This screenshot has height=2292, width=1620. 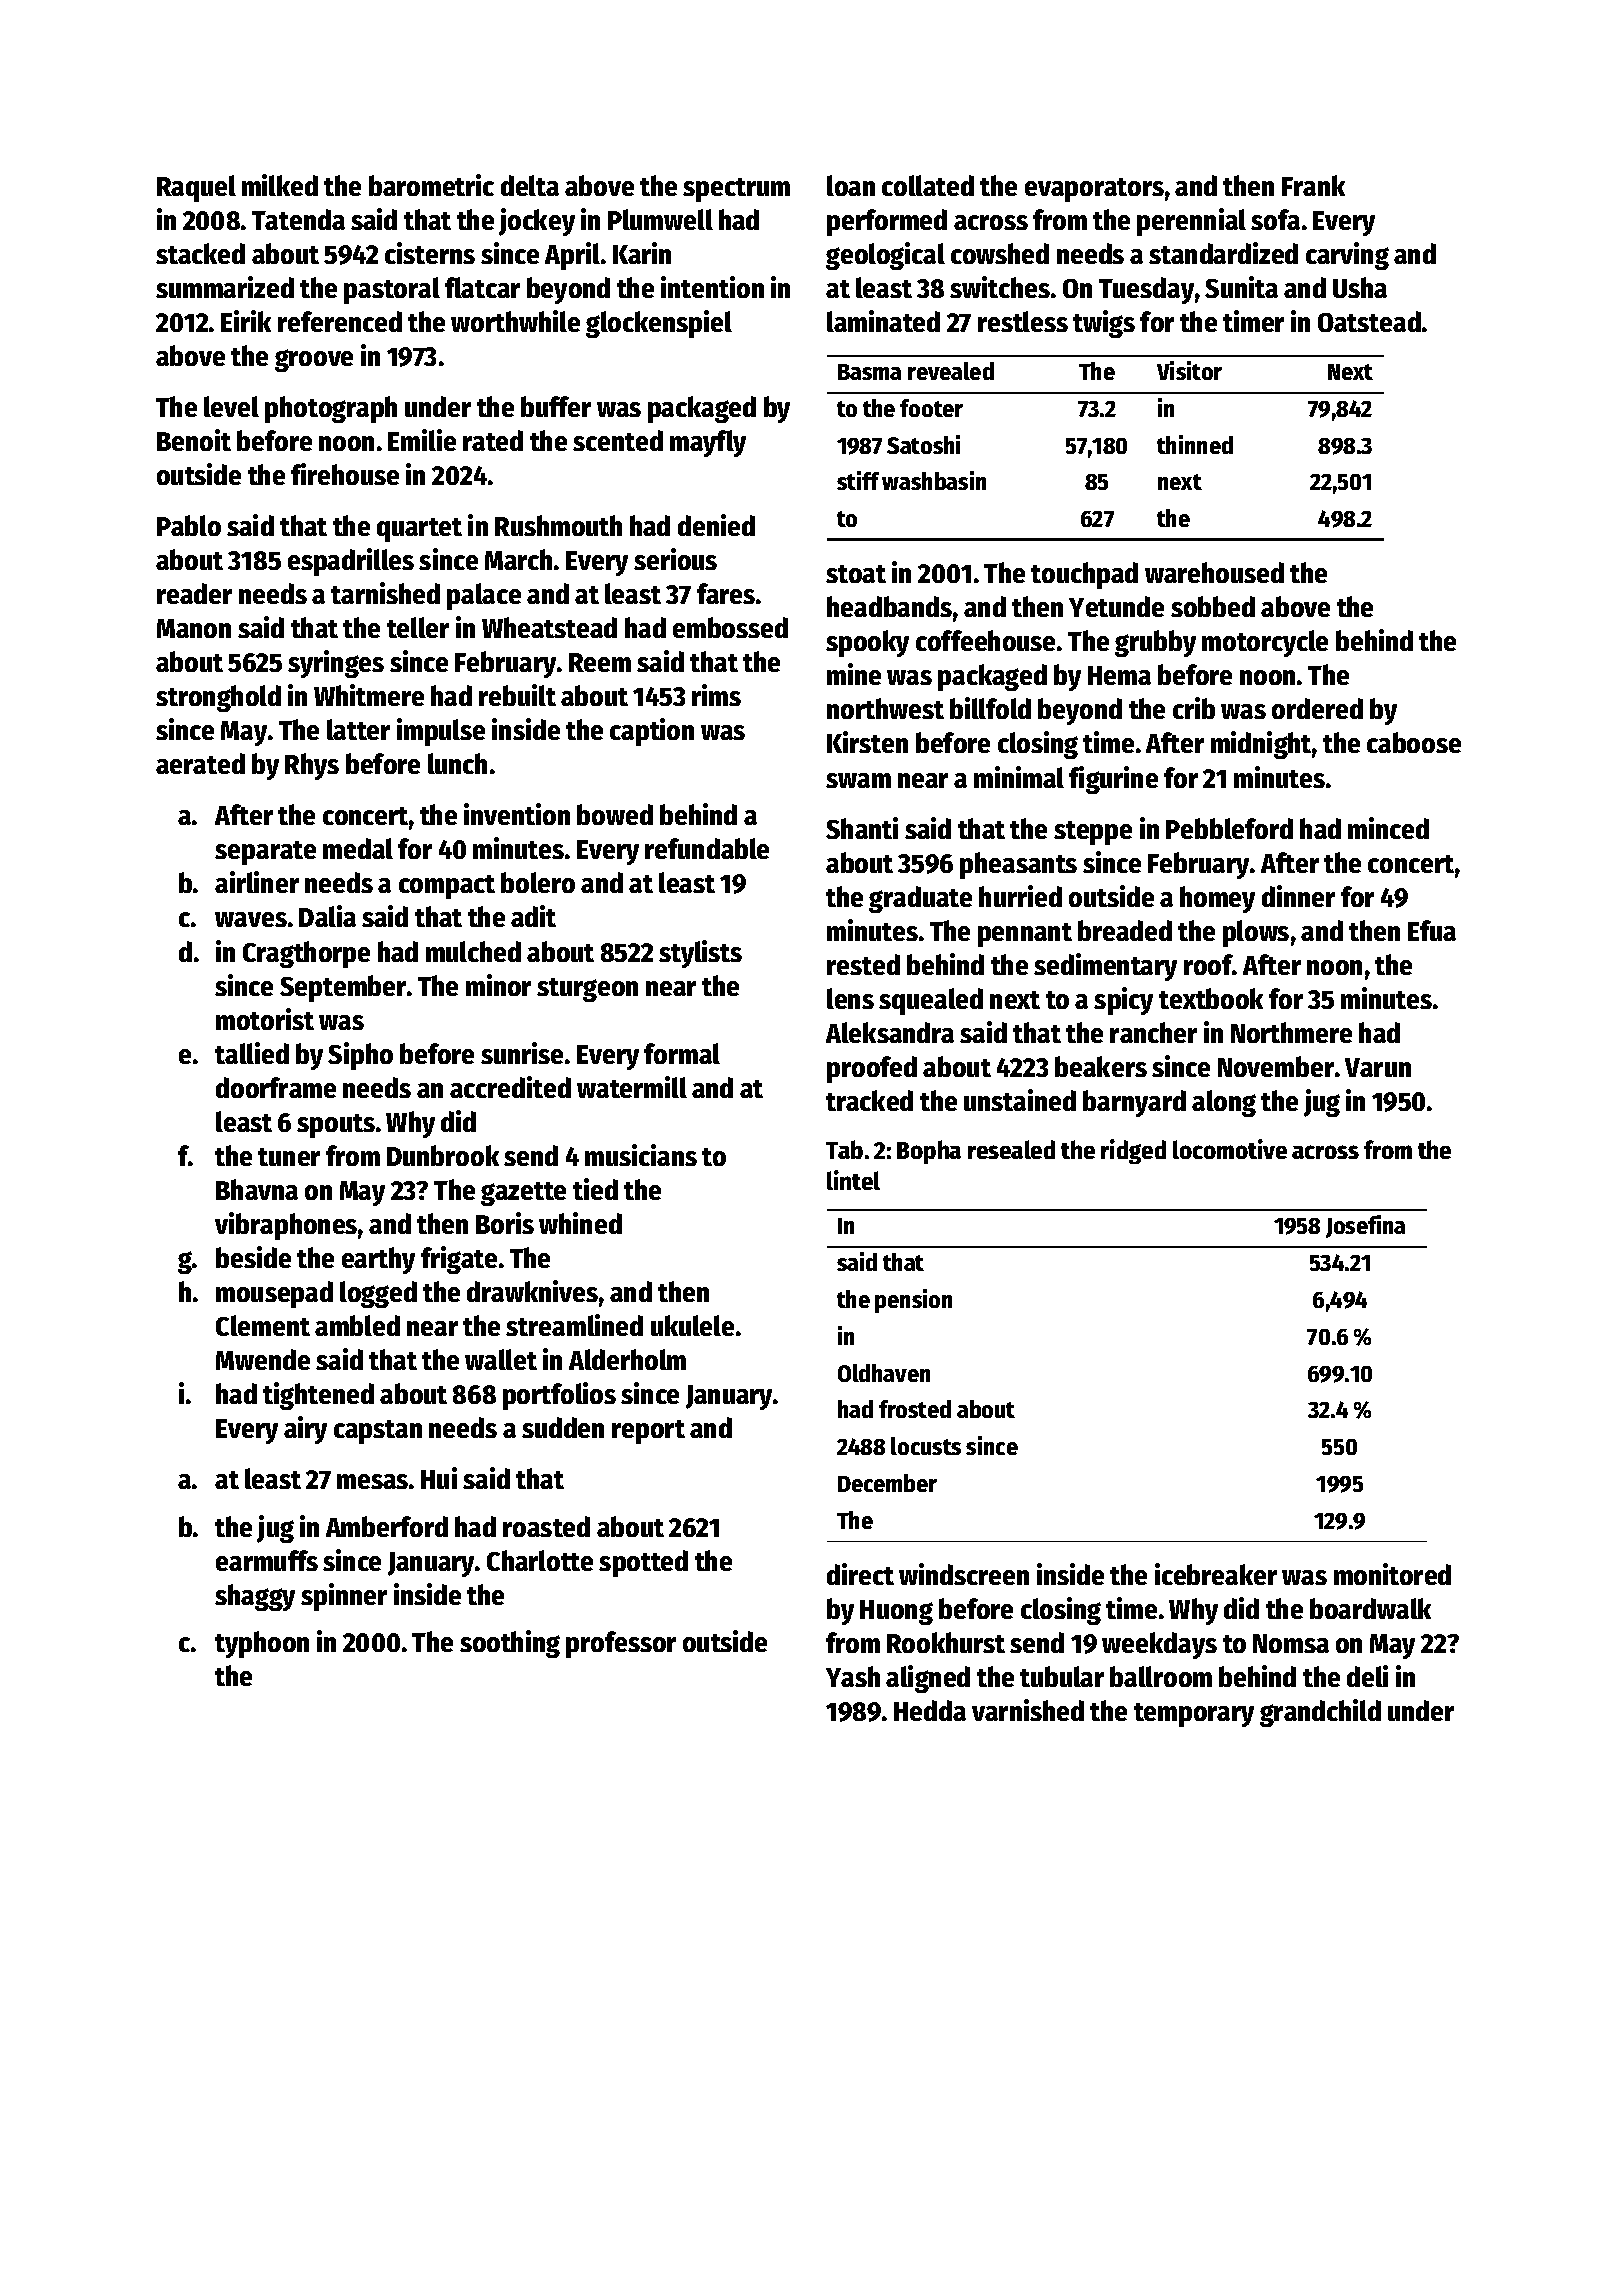 What do you see at coordinates (1229, 828) in the screenshot?
I see `Pebbleford` at bounding box center [1229, 828].
